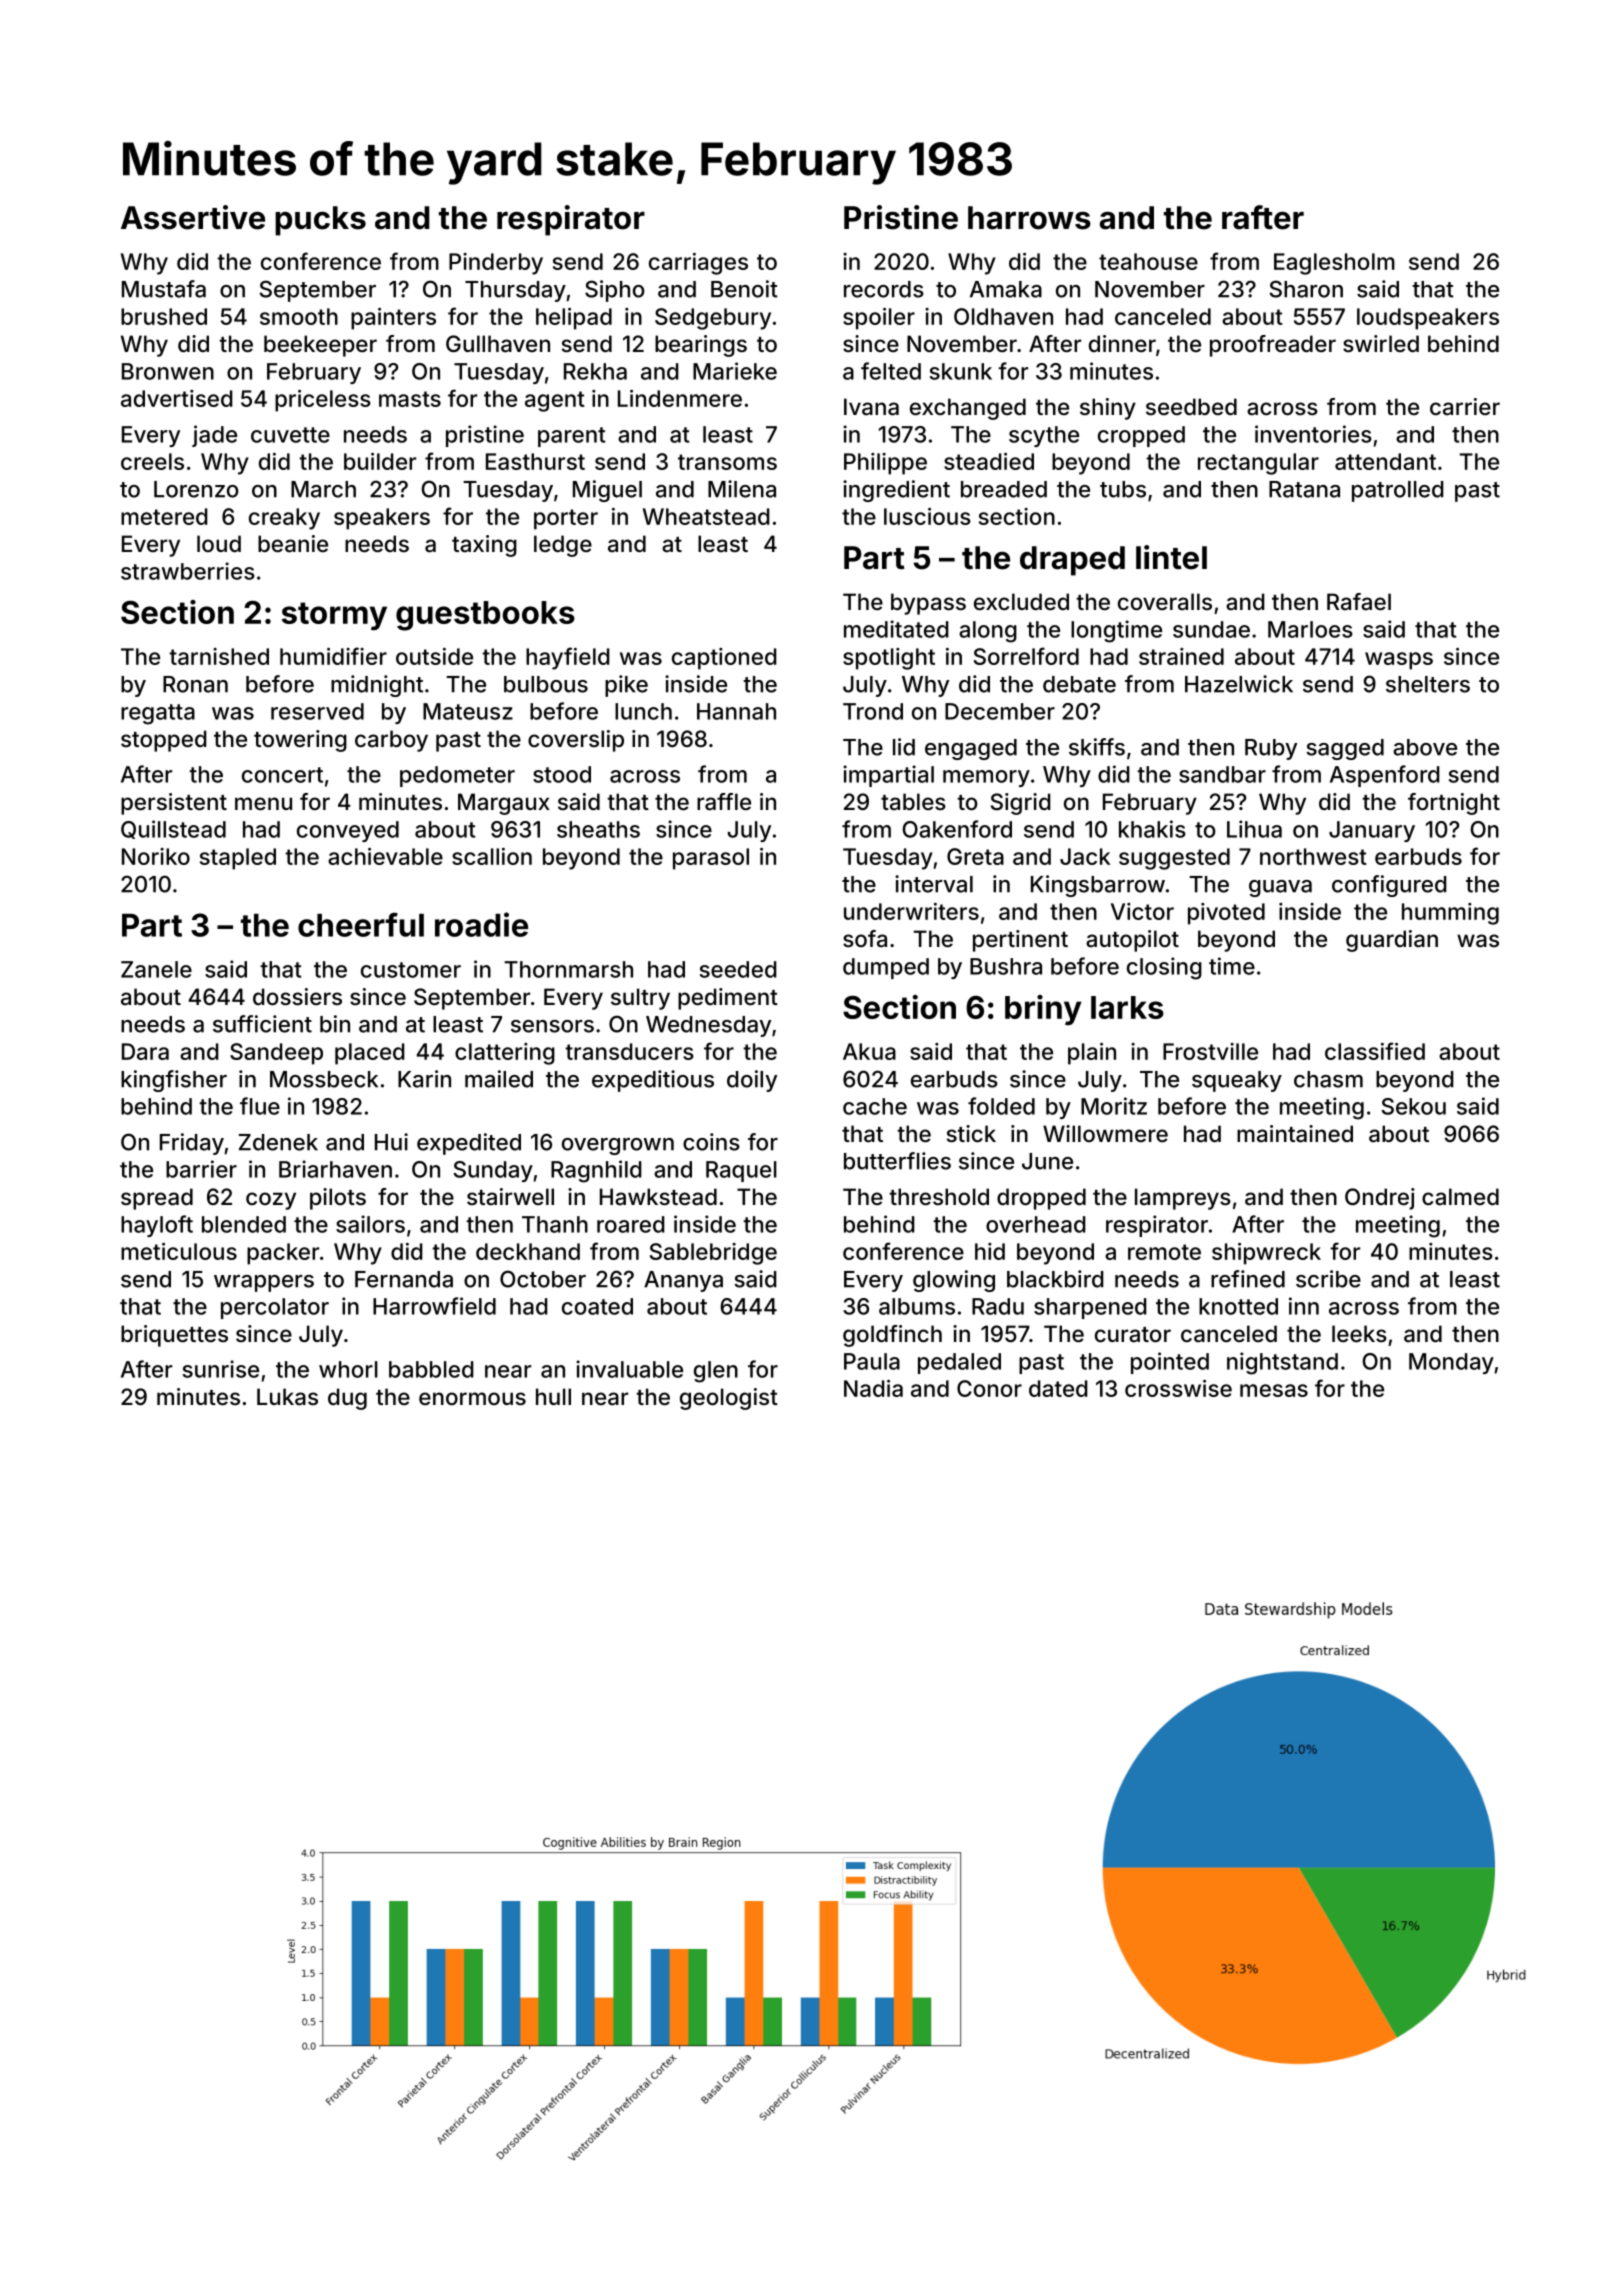 The height and width of the screenshot is (2292, 1620). I want to click on stopped, so click(164, 741).
